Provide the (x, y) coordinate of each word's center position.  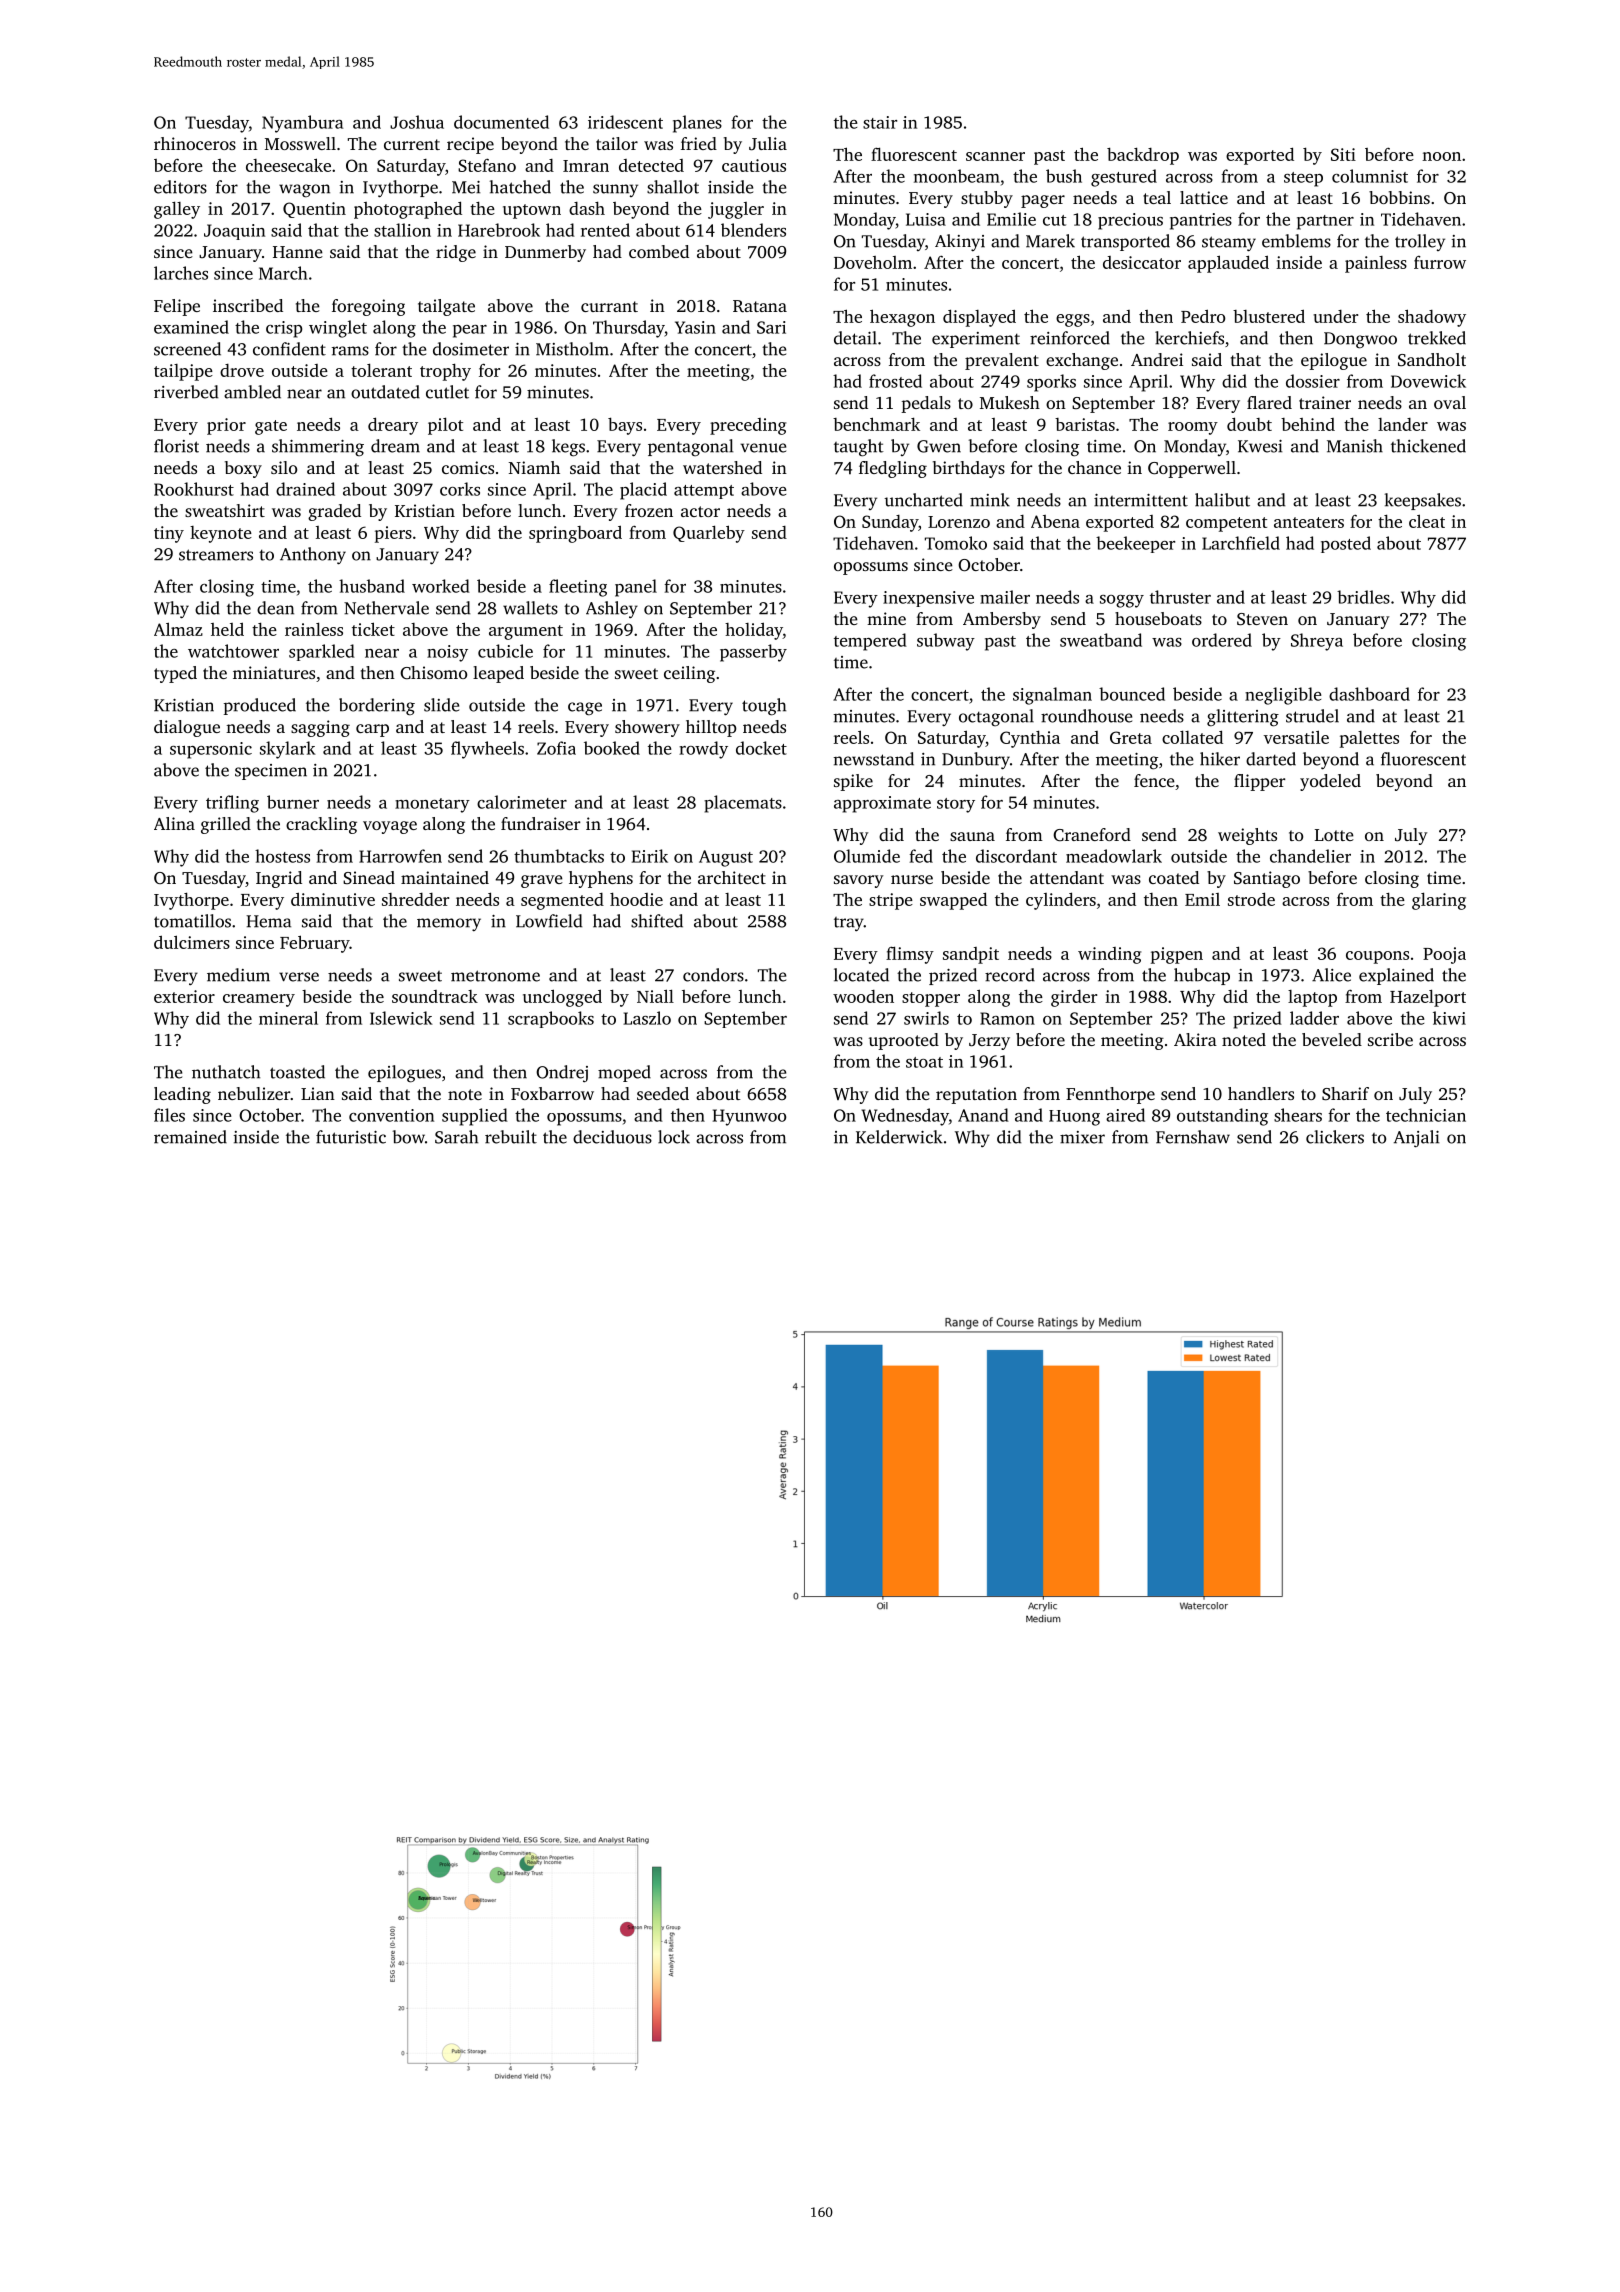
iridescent (625, 122)
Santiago (1267, 879)
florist (176, 446)
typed (175, 674)
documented (501, 122)
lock (674, 1137)
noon (1441, 156)
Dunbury (976, 761)
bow (409, 1137)
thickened (1428, 446)
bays (625, 426)
